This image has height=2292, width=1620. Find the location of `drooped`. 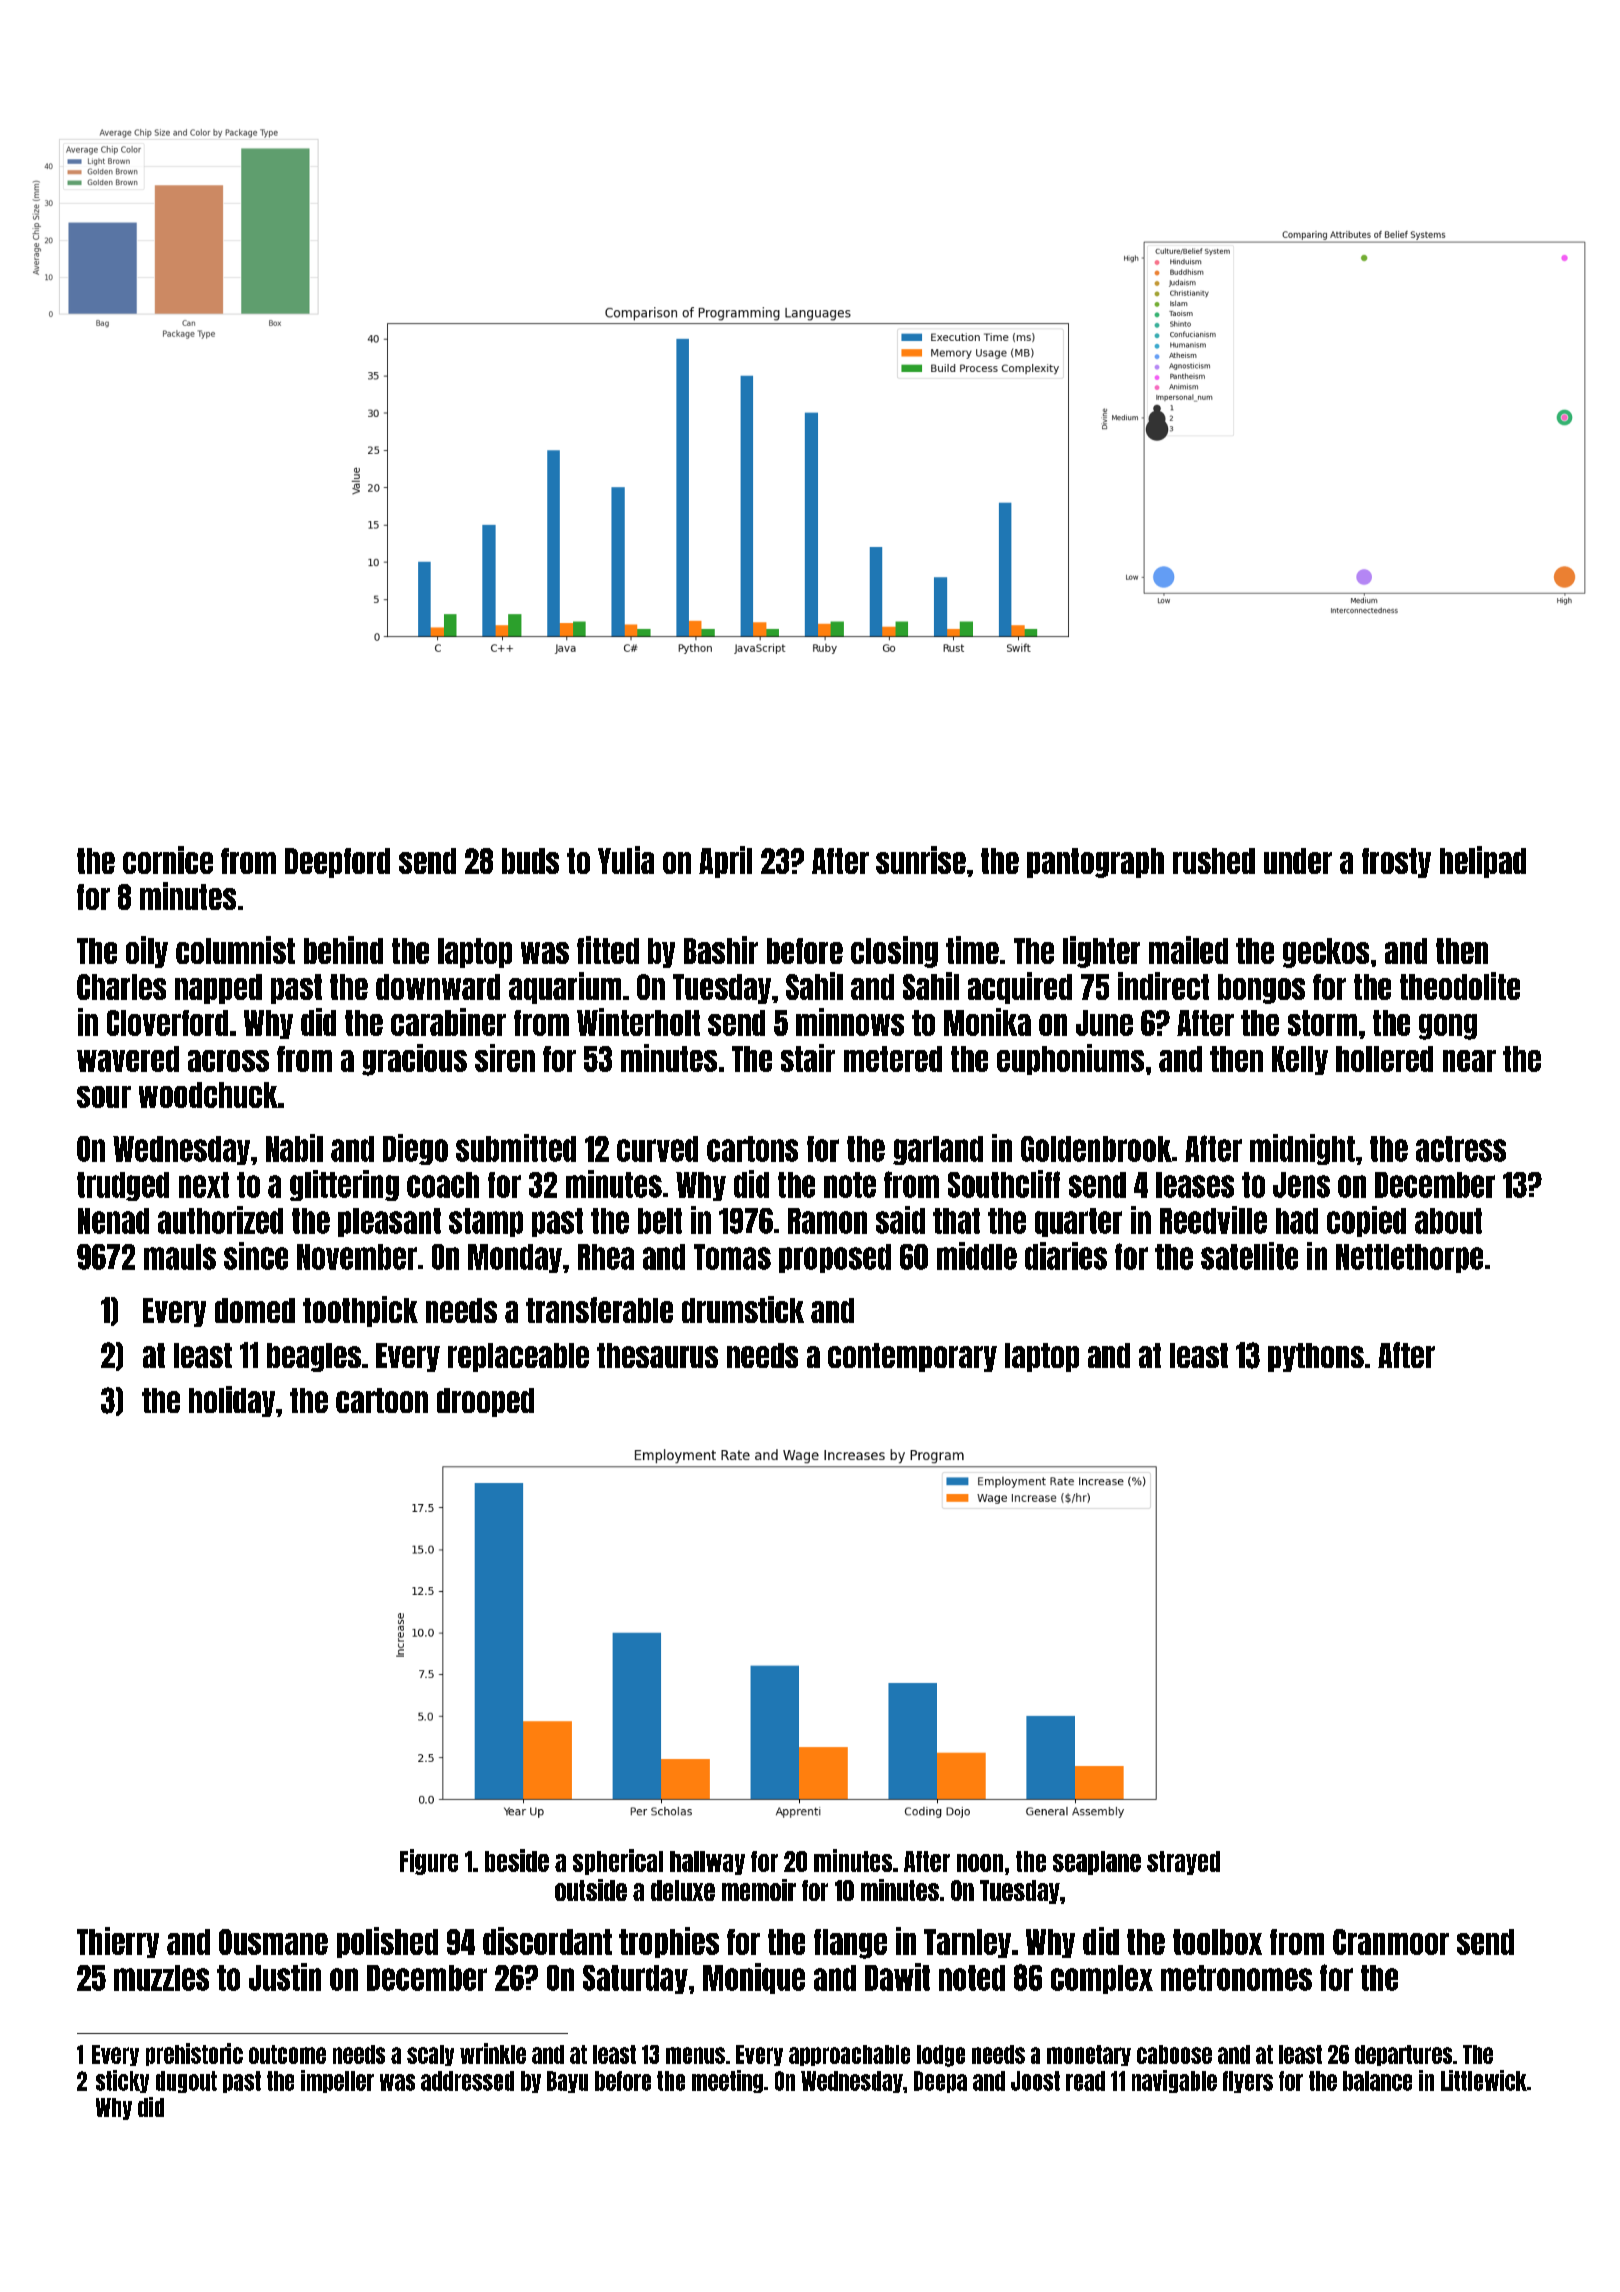

drooped is located at coordinates (485, 1402).
